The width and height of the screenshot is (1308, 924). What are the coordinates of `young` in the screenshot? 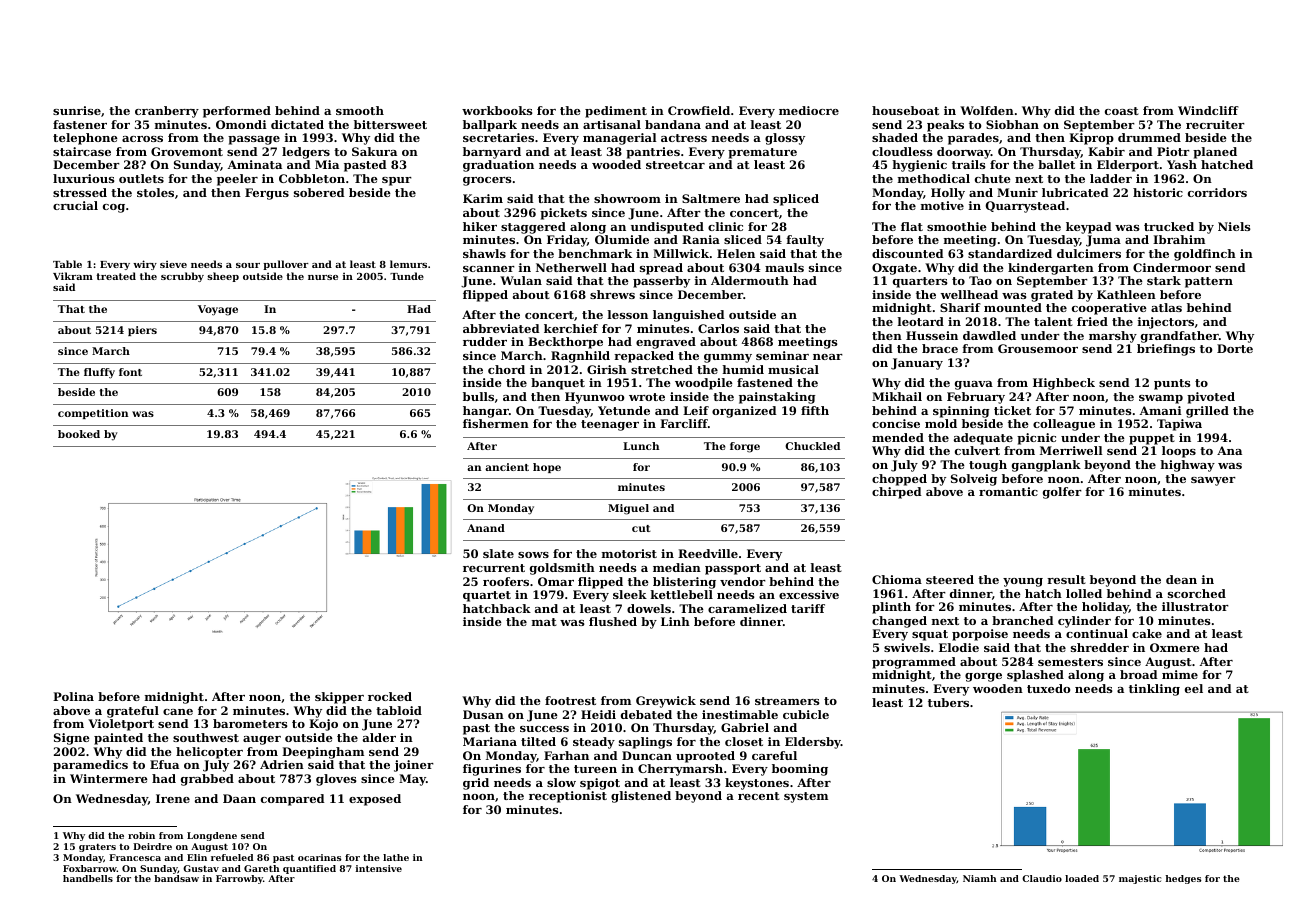 It's located at (1023, 582).
